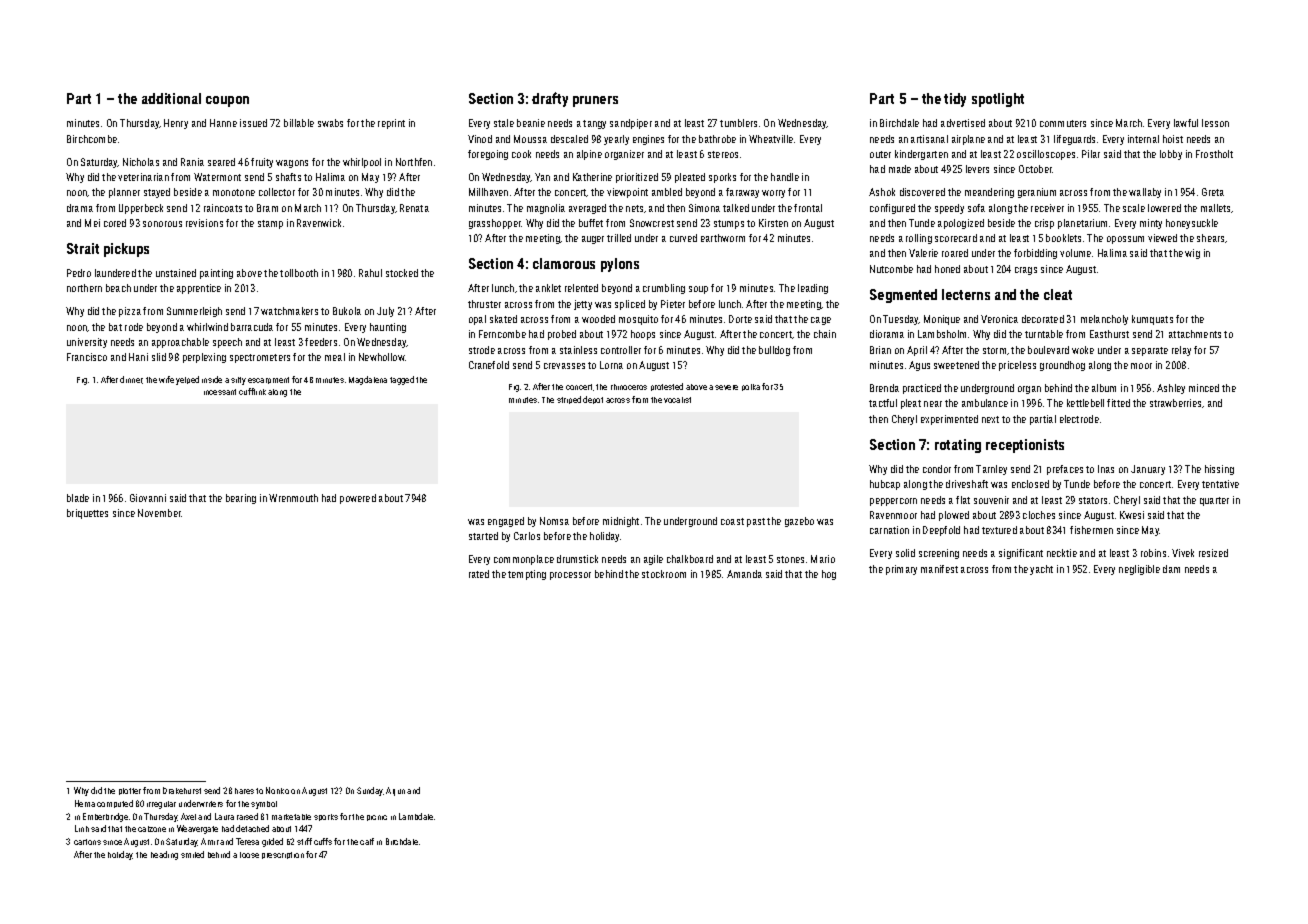 This page has height=924, width=1308. I want to click on stators, so click(1093, 500).
